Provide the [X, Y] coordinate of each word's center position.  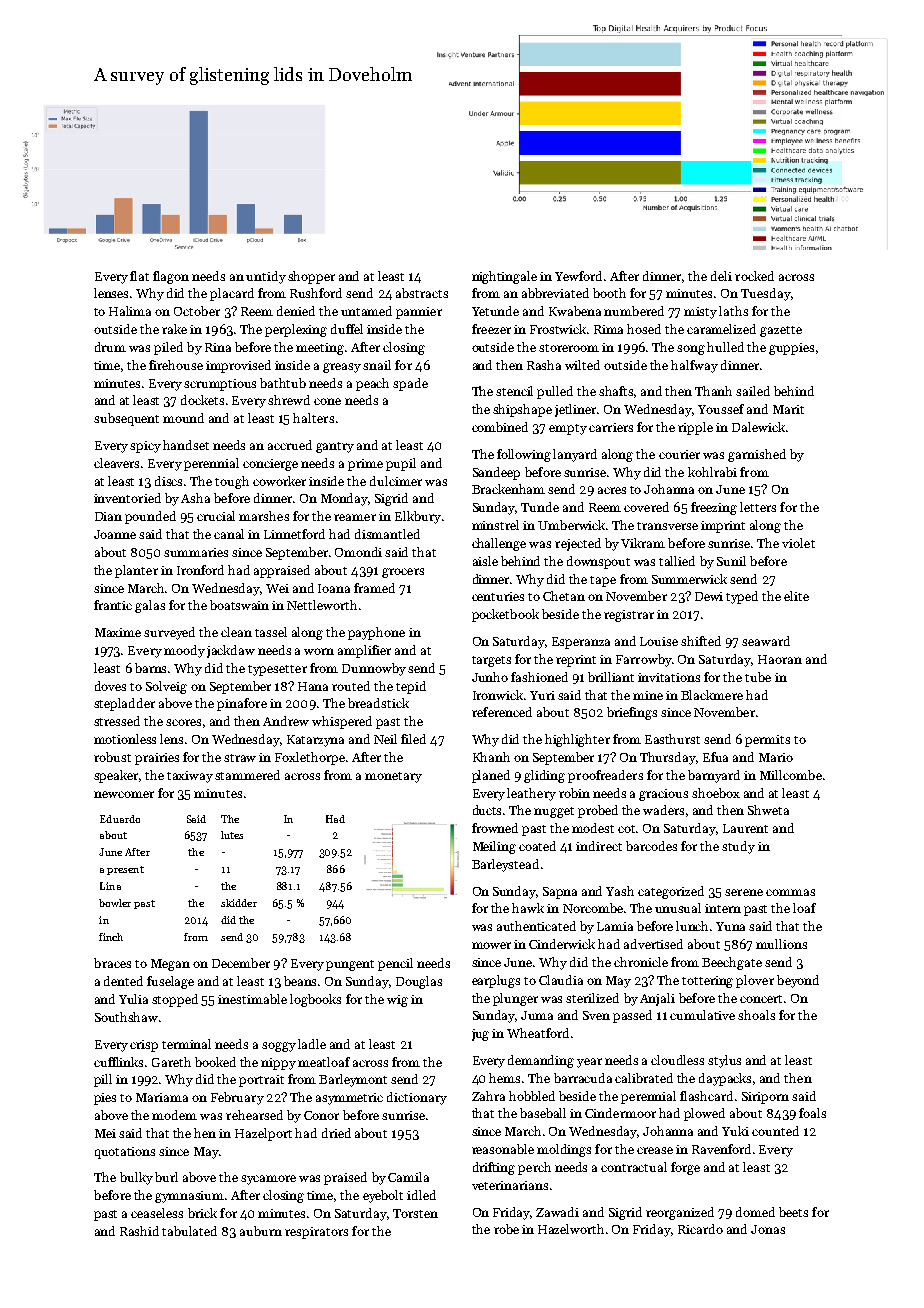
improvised [238, 366]
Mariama [162, 1097]
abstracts [422, 293]
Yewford [578, 276]
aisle [485, 561]
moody [184, 651]
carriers [611, 427]
